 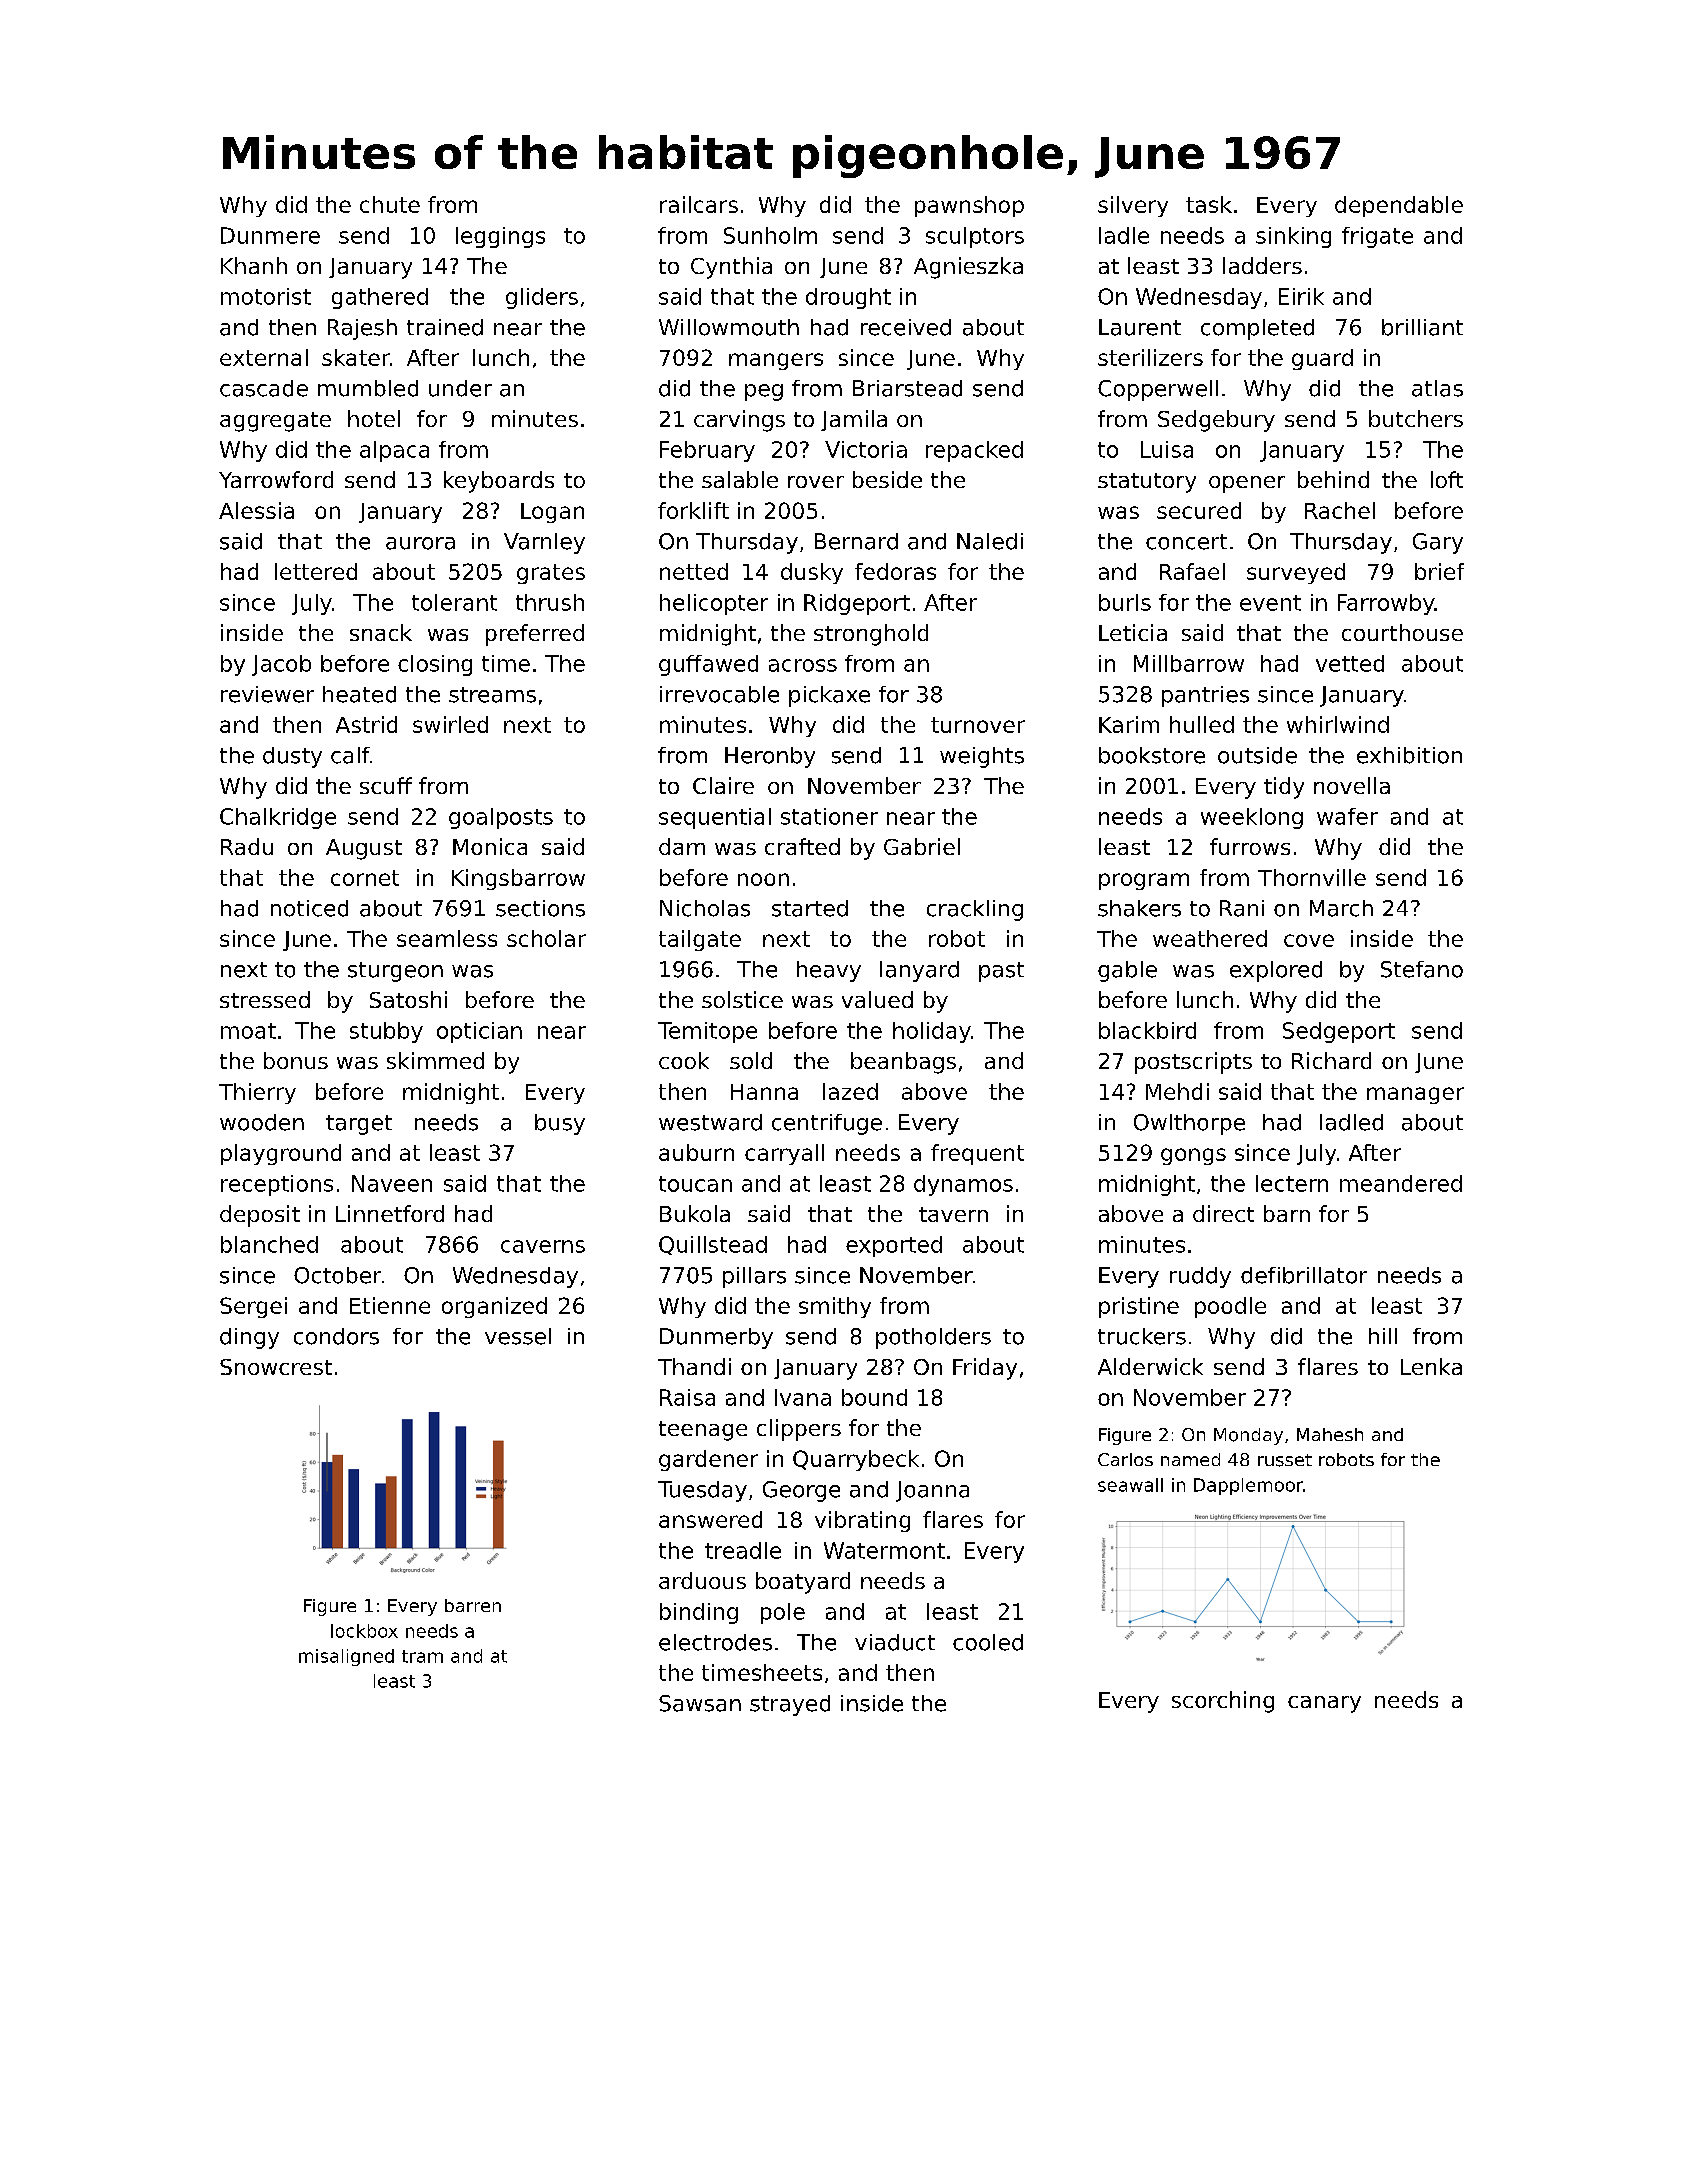 What do you see at coordinates (969, 206) in the page?
I see `pawnshop` at bounding box center [969, 206].
